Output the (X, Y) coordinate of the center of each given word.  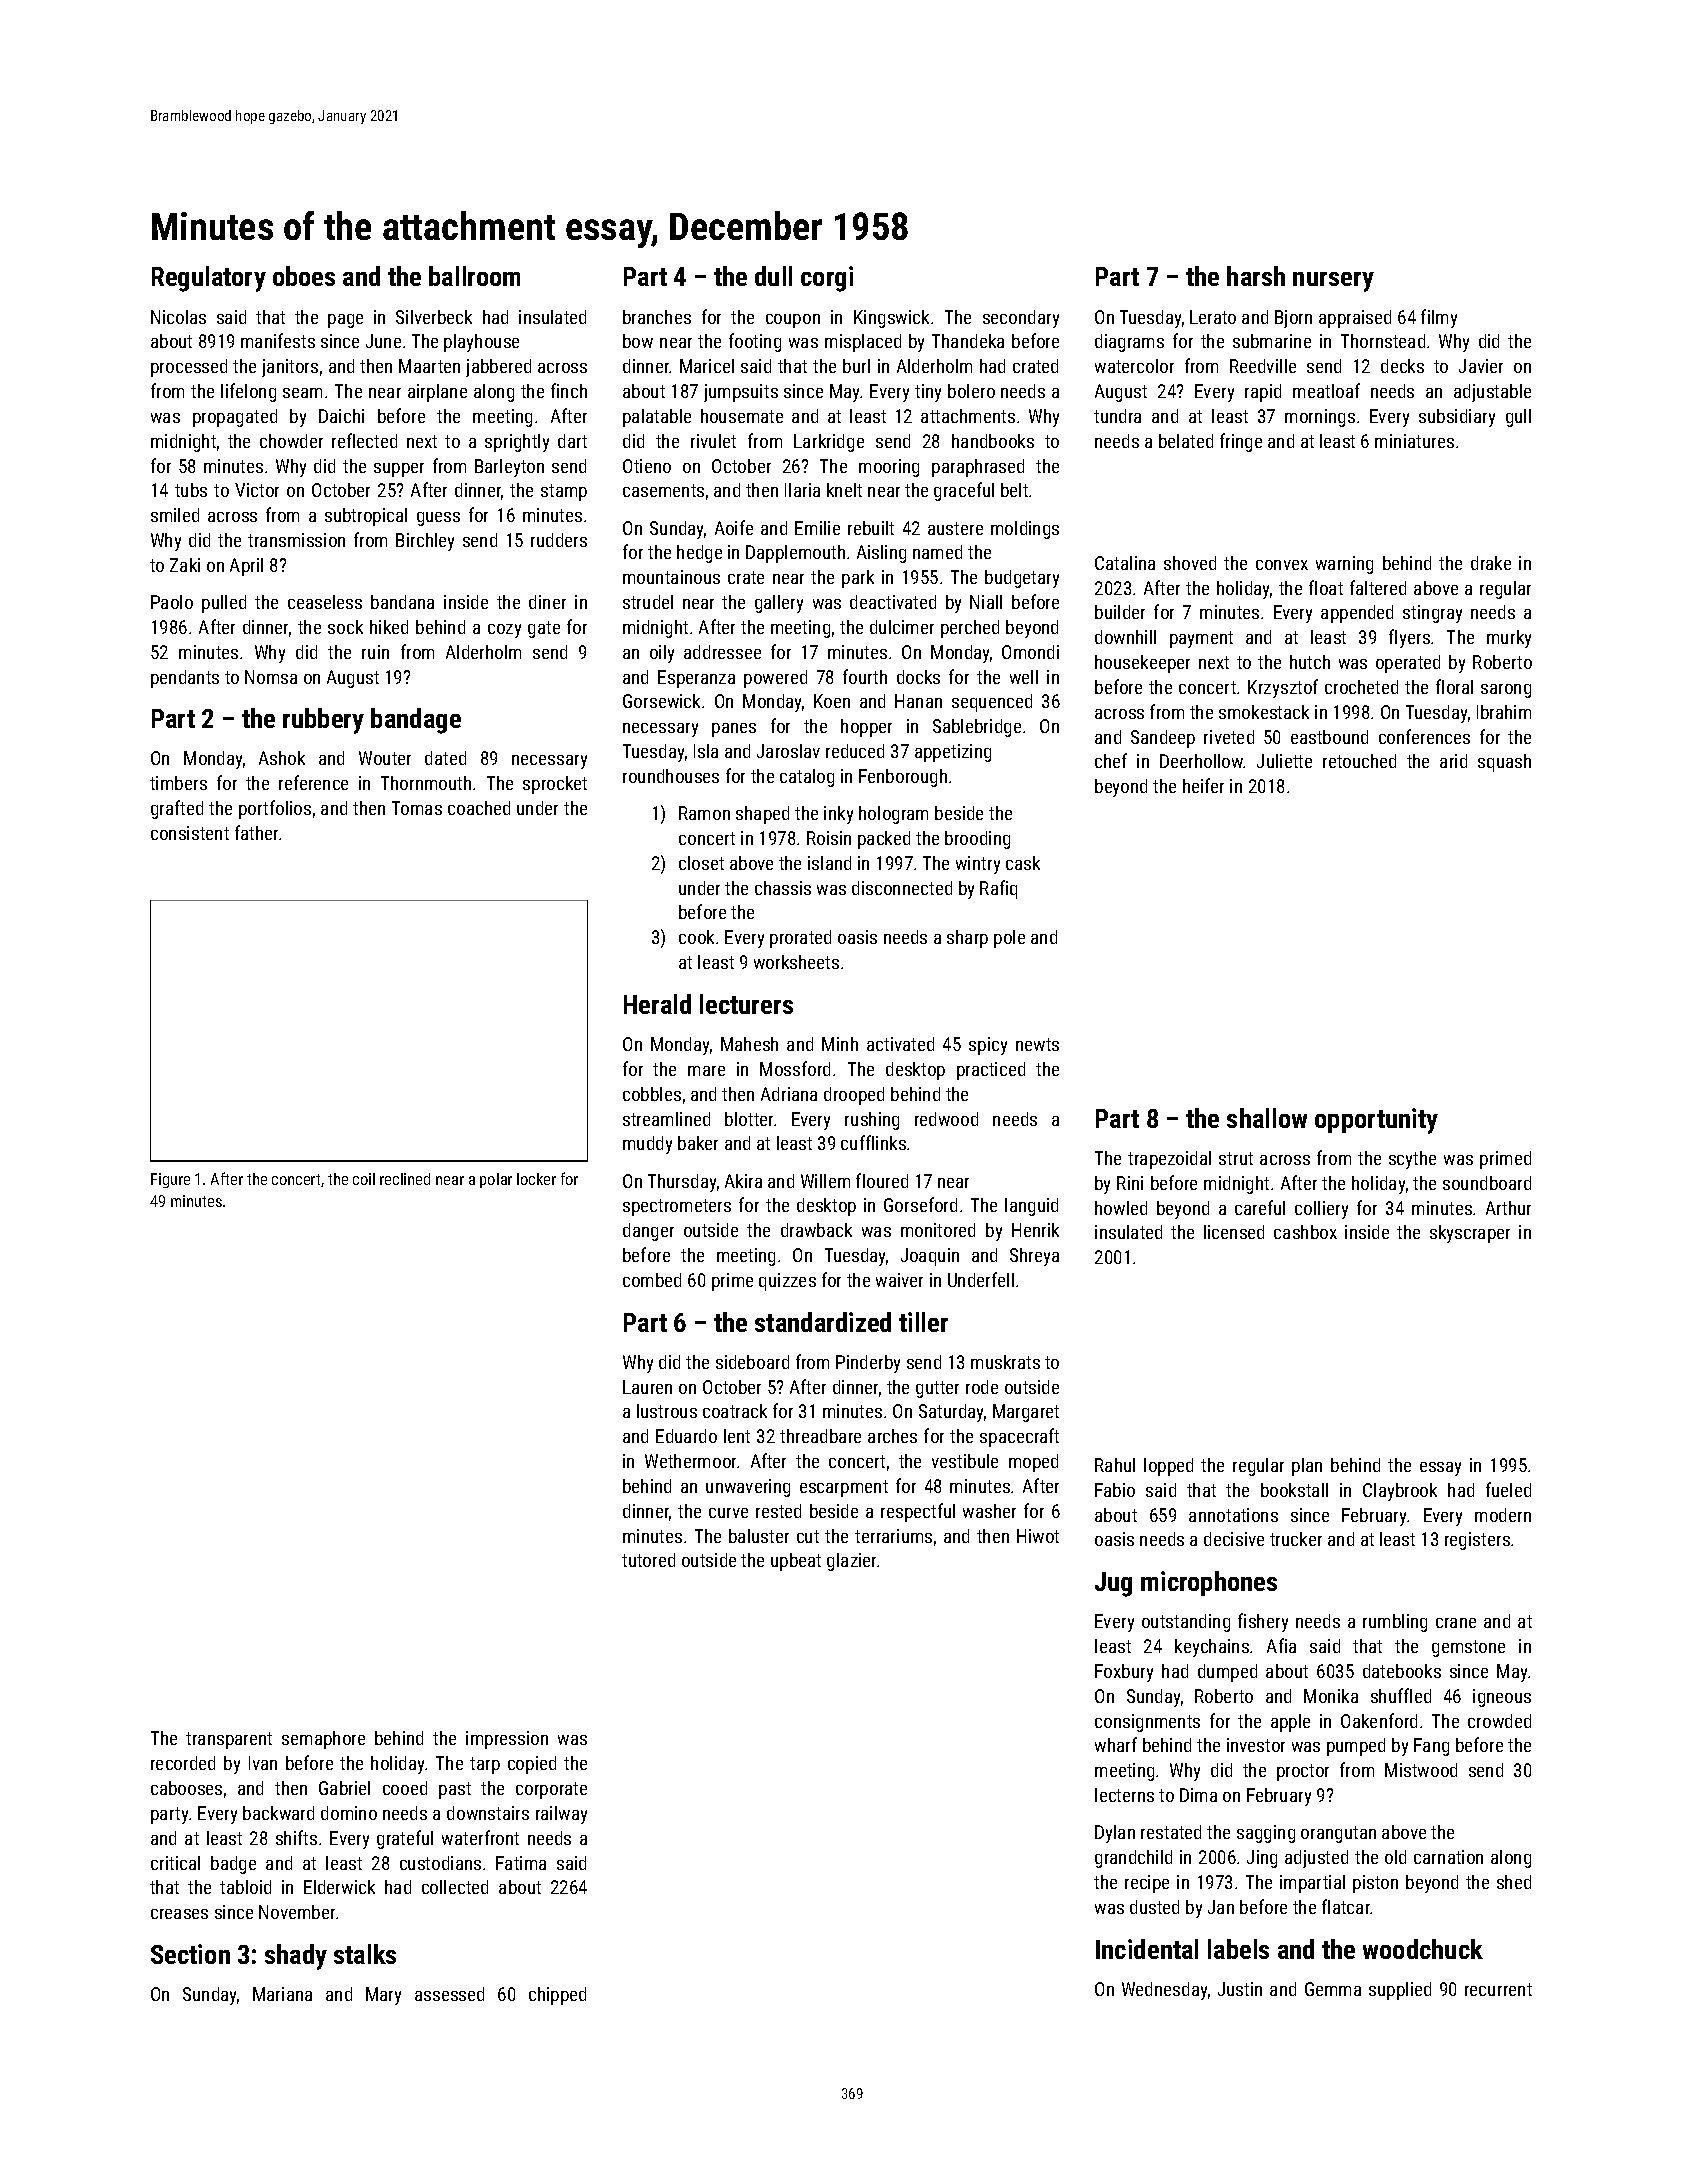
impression (507, 1740)
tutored (648, 1560)
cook (696, 937)
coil (364, 1179)
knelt (844, 490)
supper (399, 470)
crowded (1499, 1721)
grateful (405, 1839)
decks (1402, 366)
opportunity (1376, 1121)
